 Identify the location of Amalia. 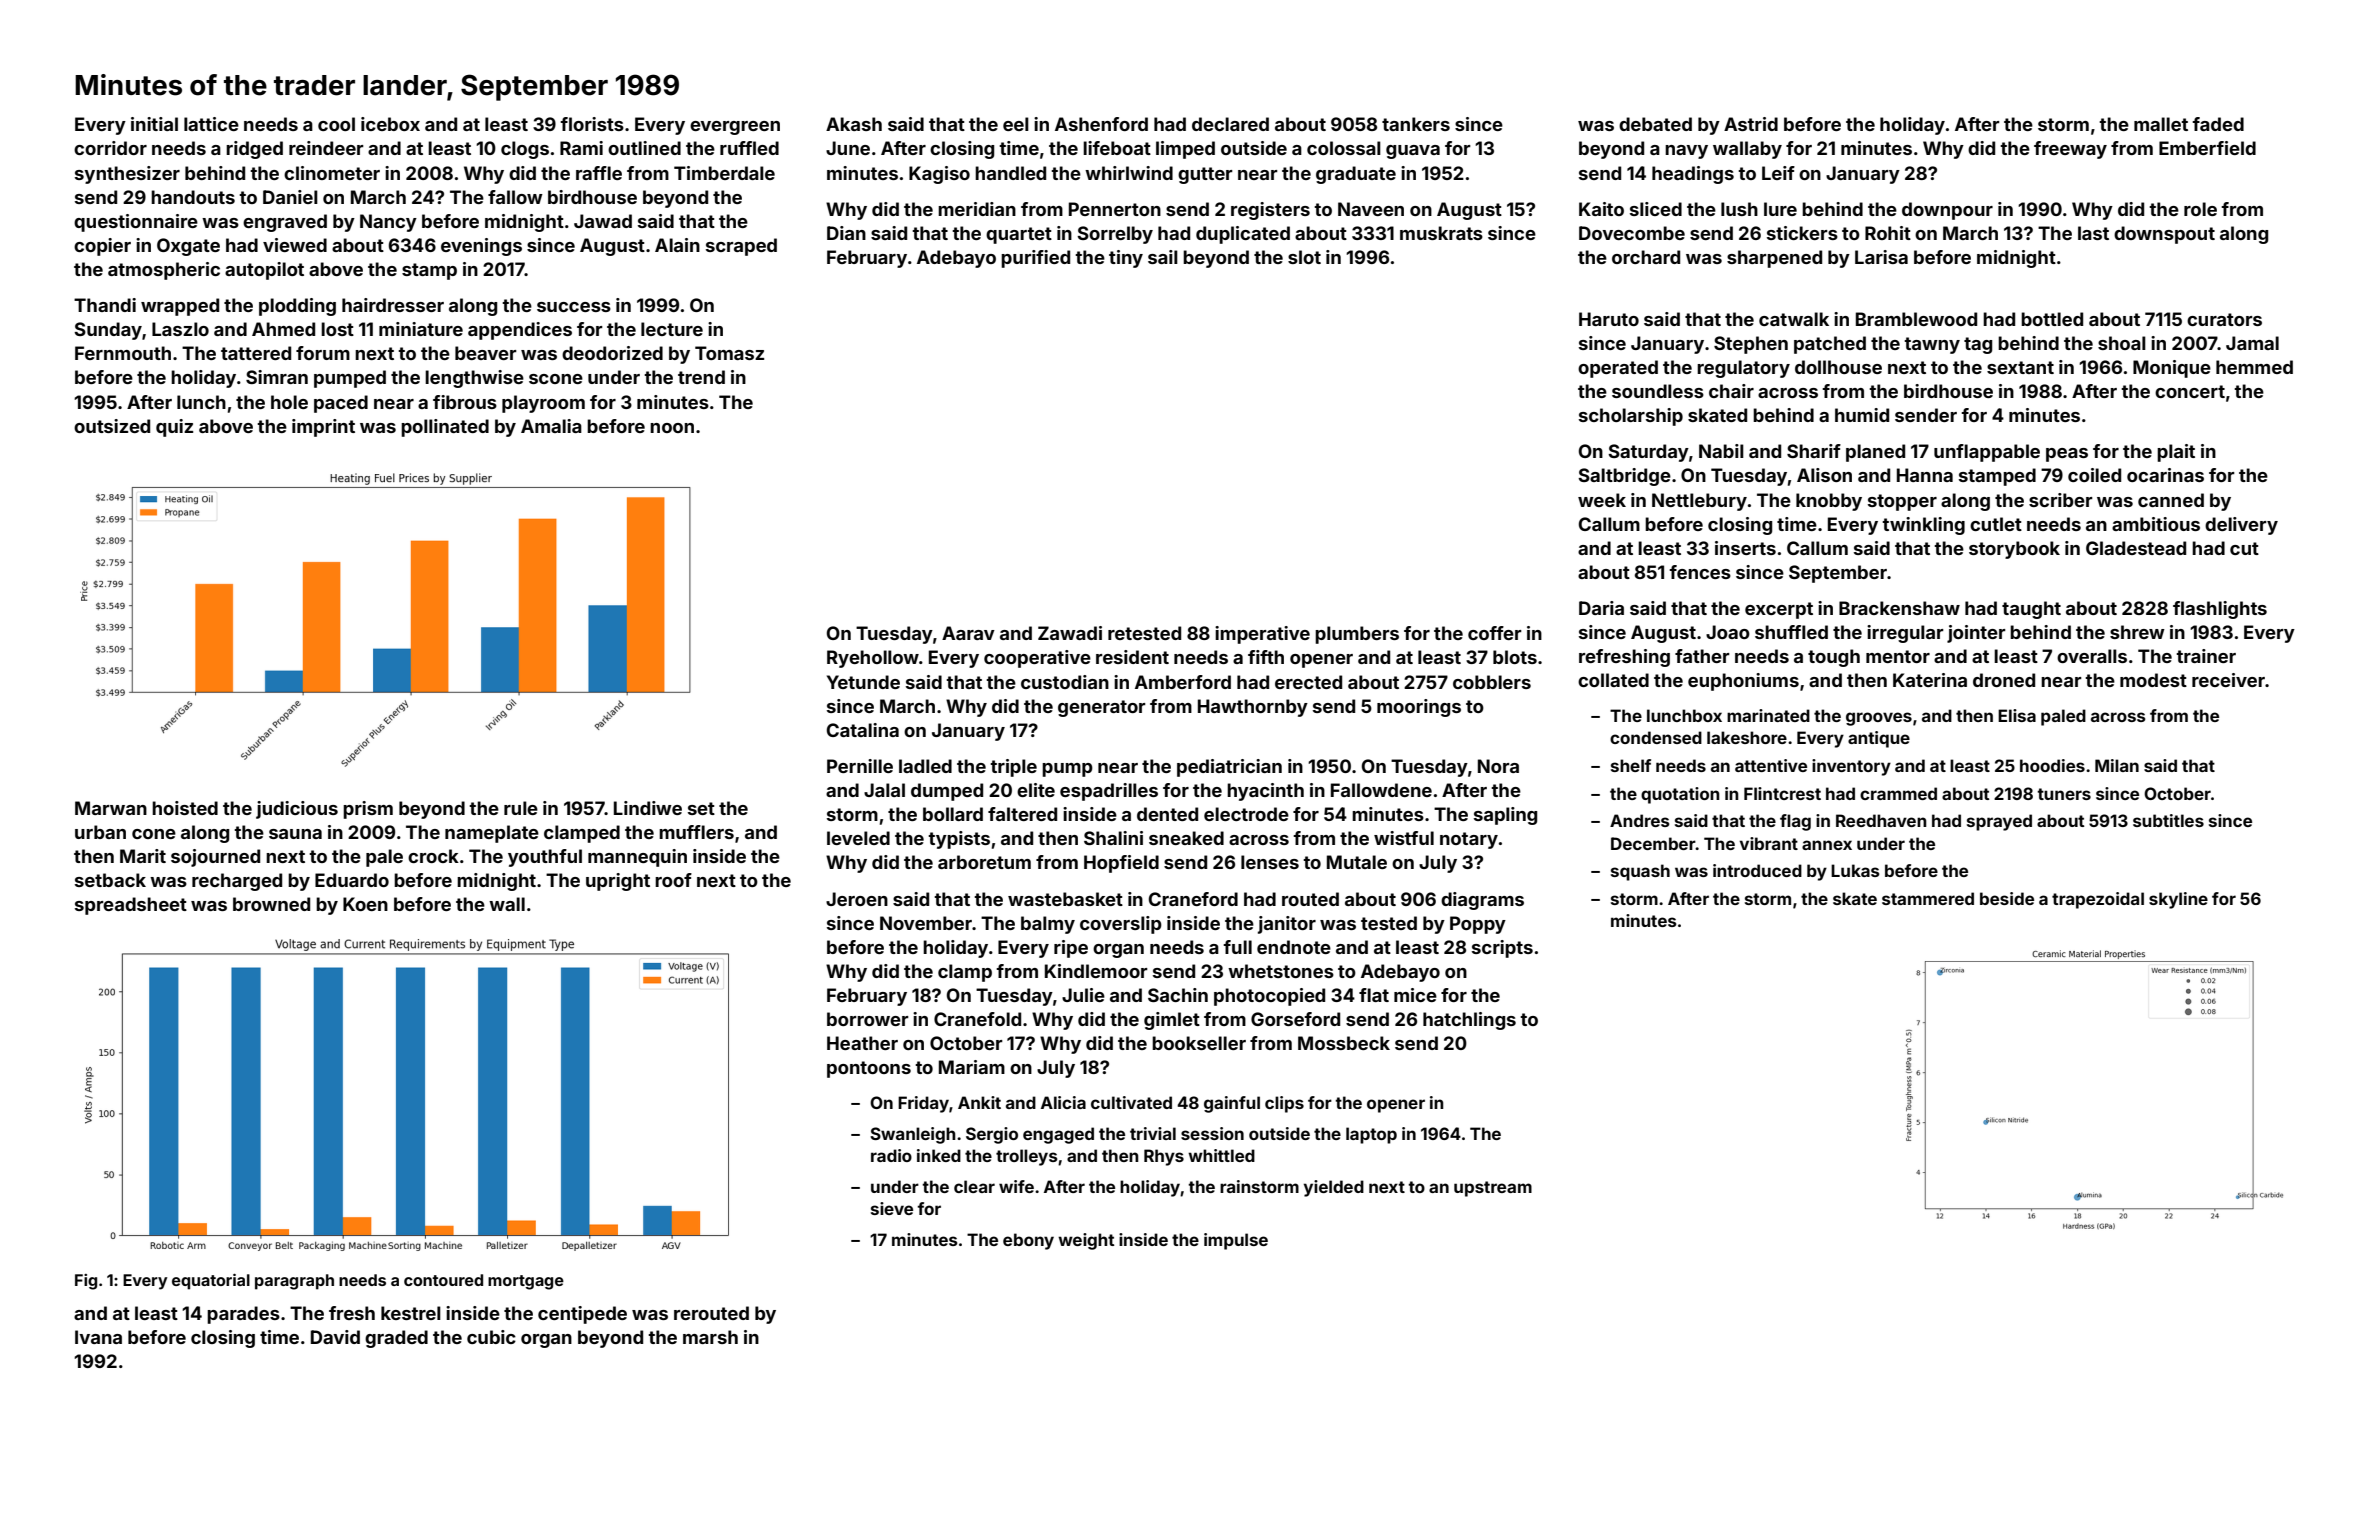
(551, 426).
